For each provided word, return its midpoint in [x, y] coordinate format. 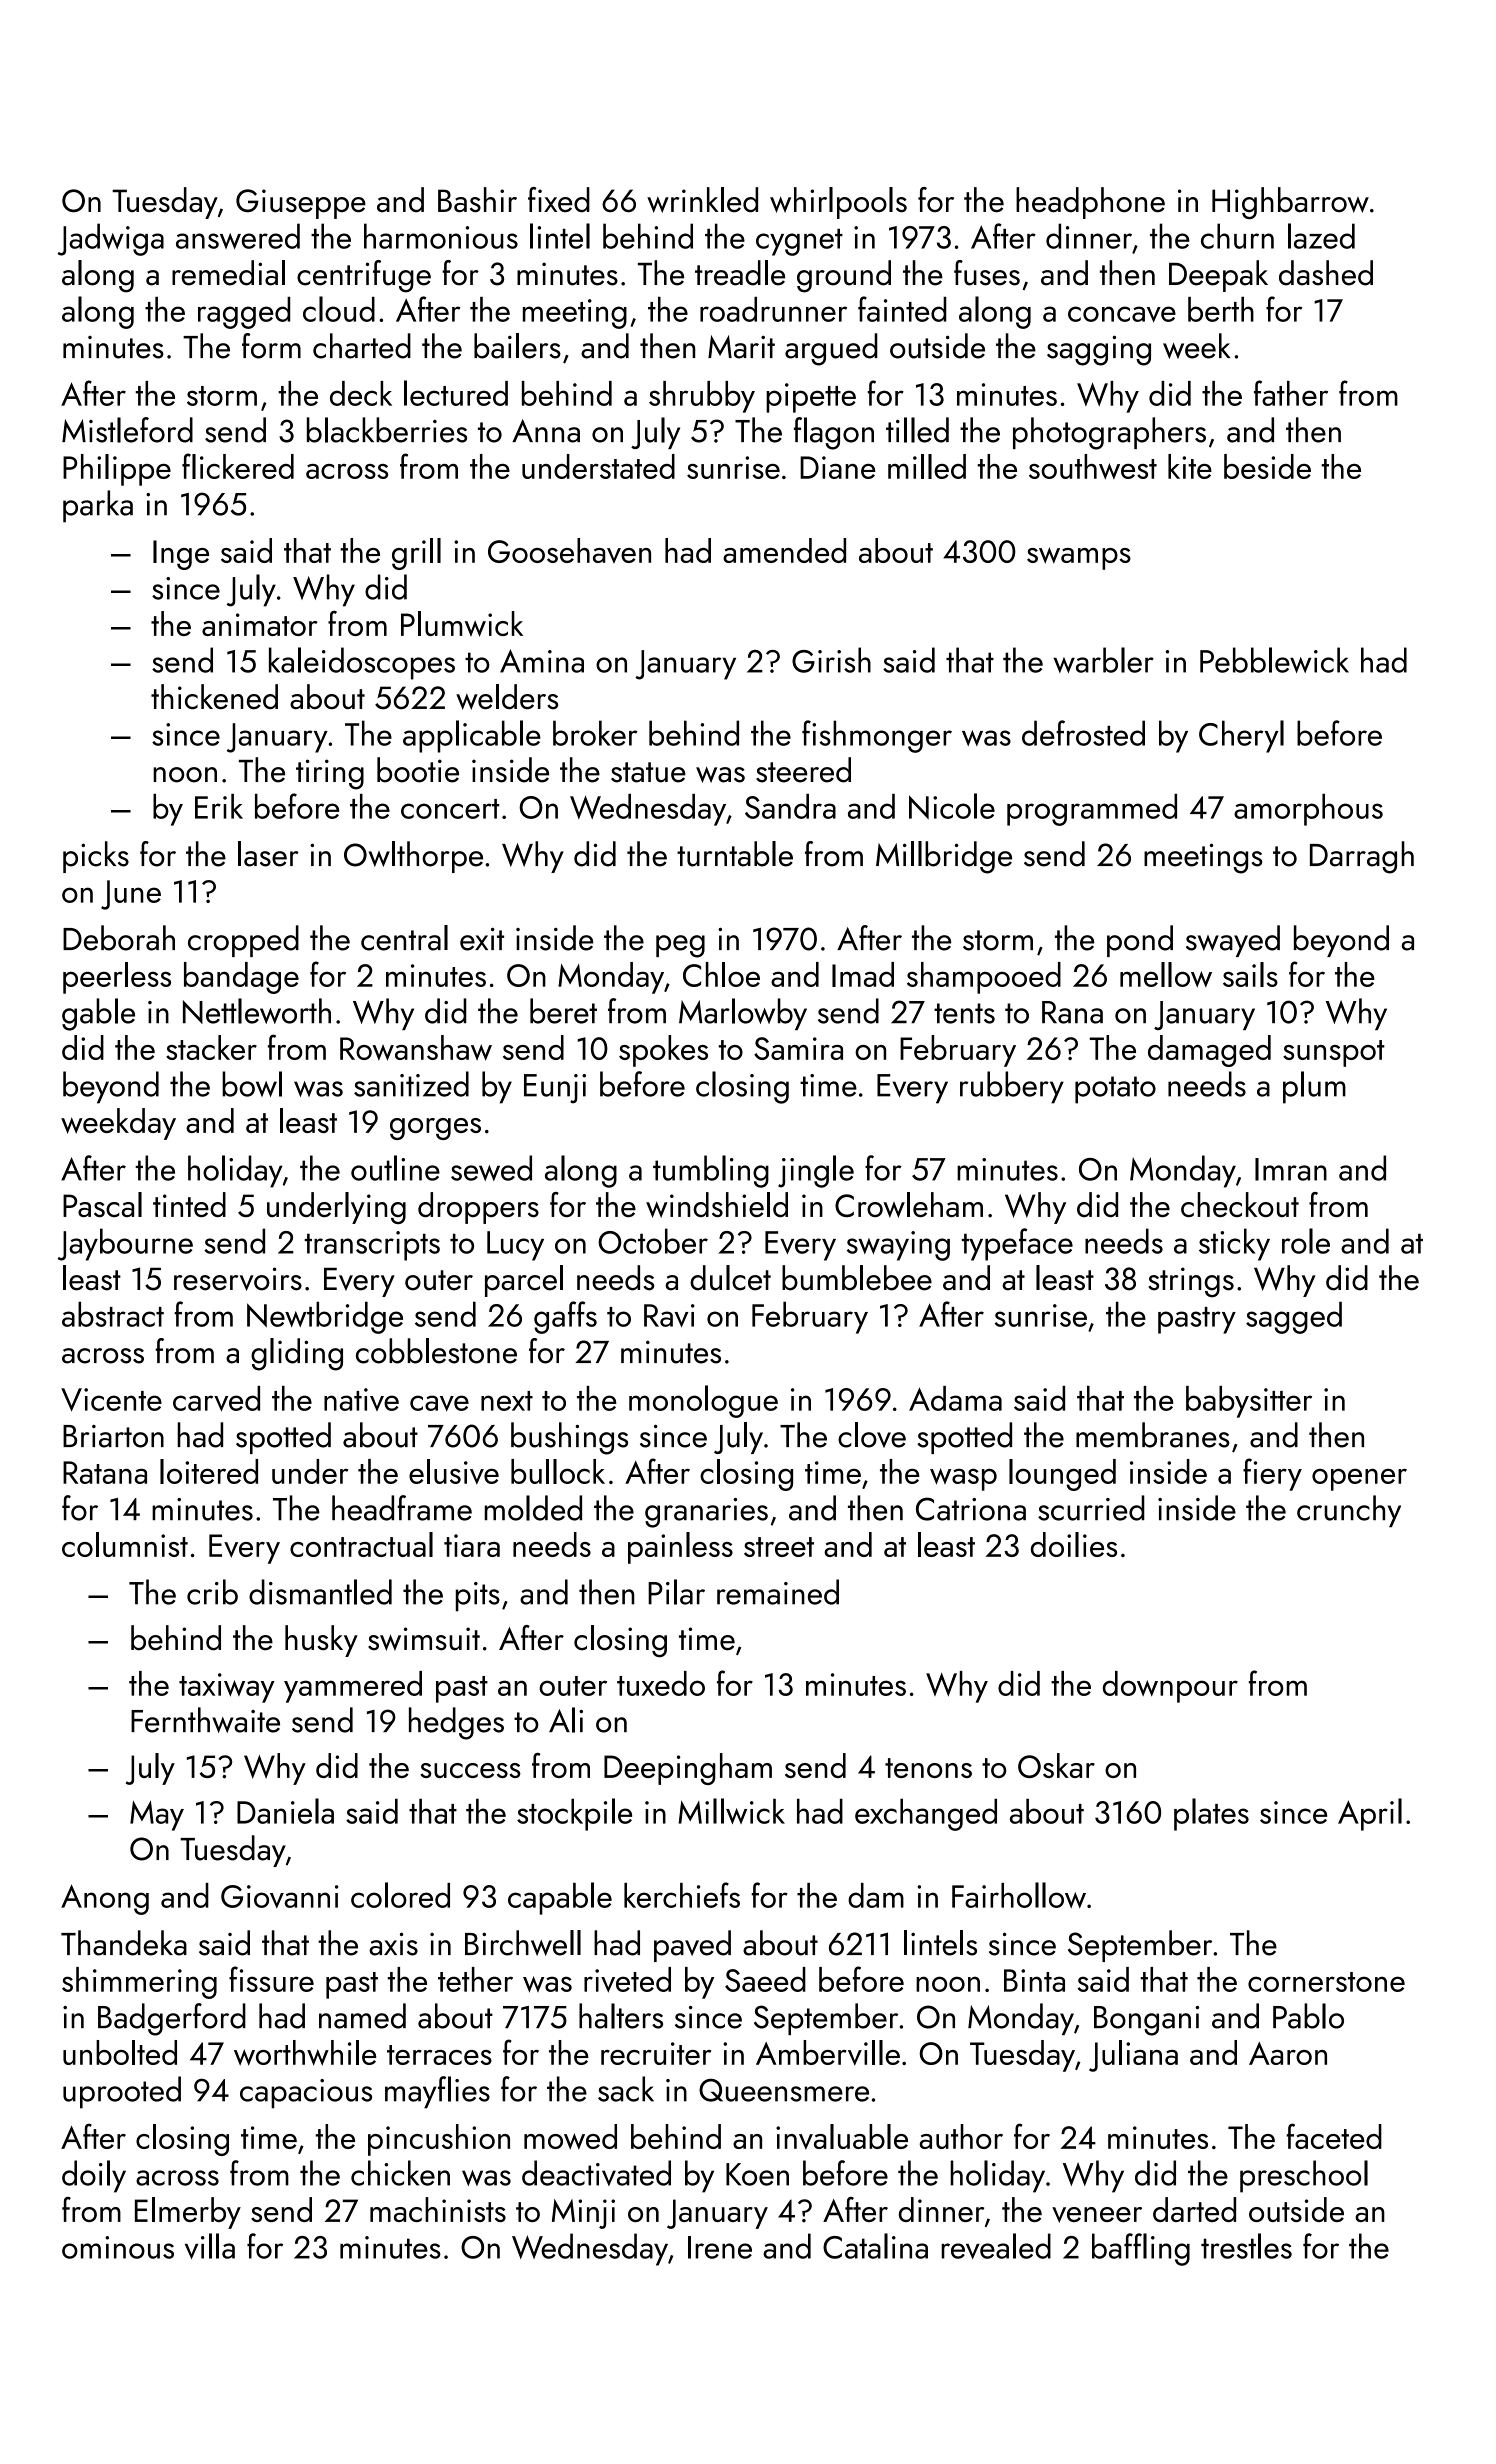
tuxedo [661, 1683]
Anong [105, 1899]
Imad [863, 974]
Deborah [119, 938]
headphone [1090, 203]
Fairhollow [1019, 1895]
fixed [559, 199]
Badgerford [172, 2019]
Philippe [117, 470]
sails [1250, 974]
